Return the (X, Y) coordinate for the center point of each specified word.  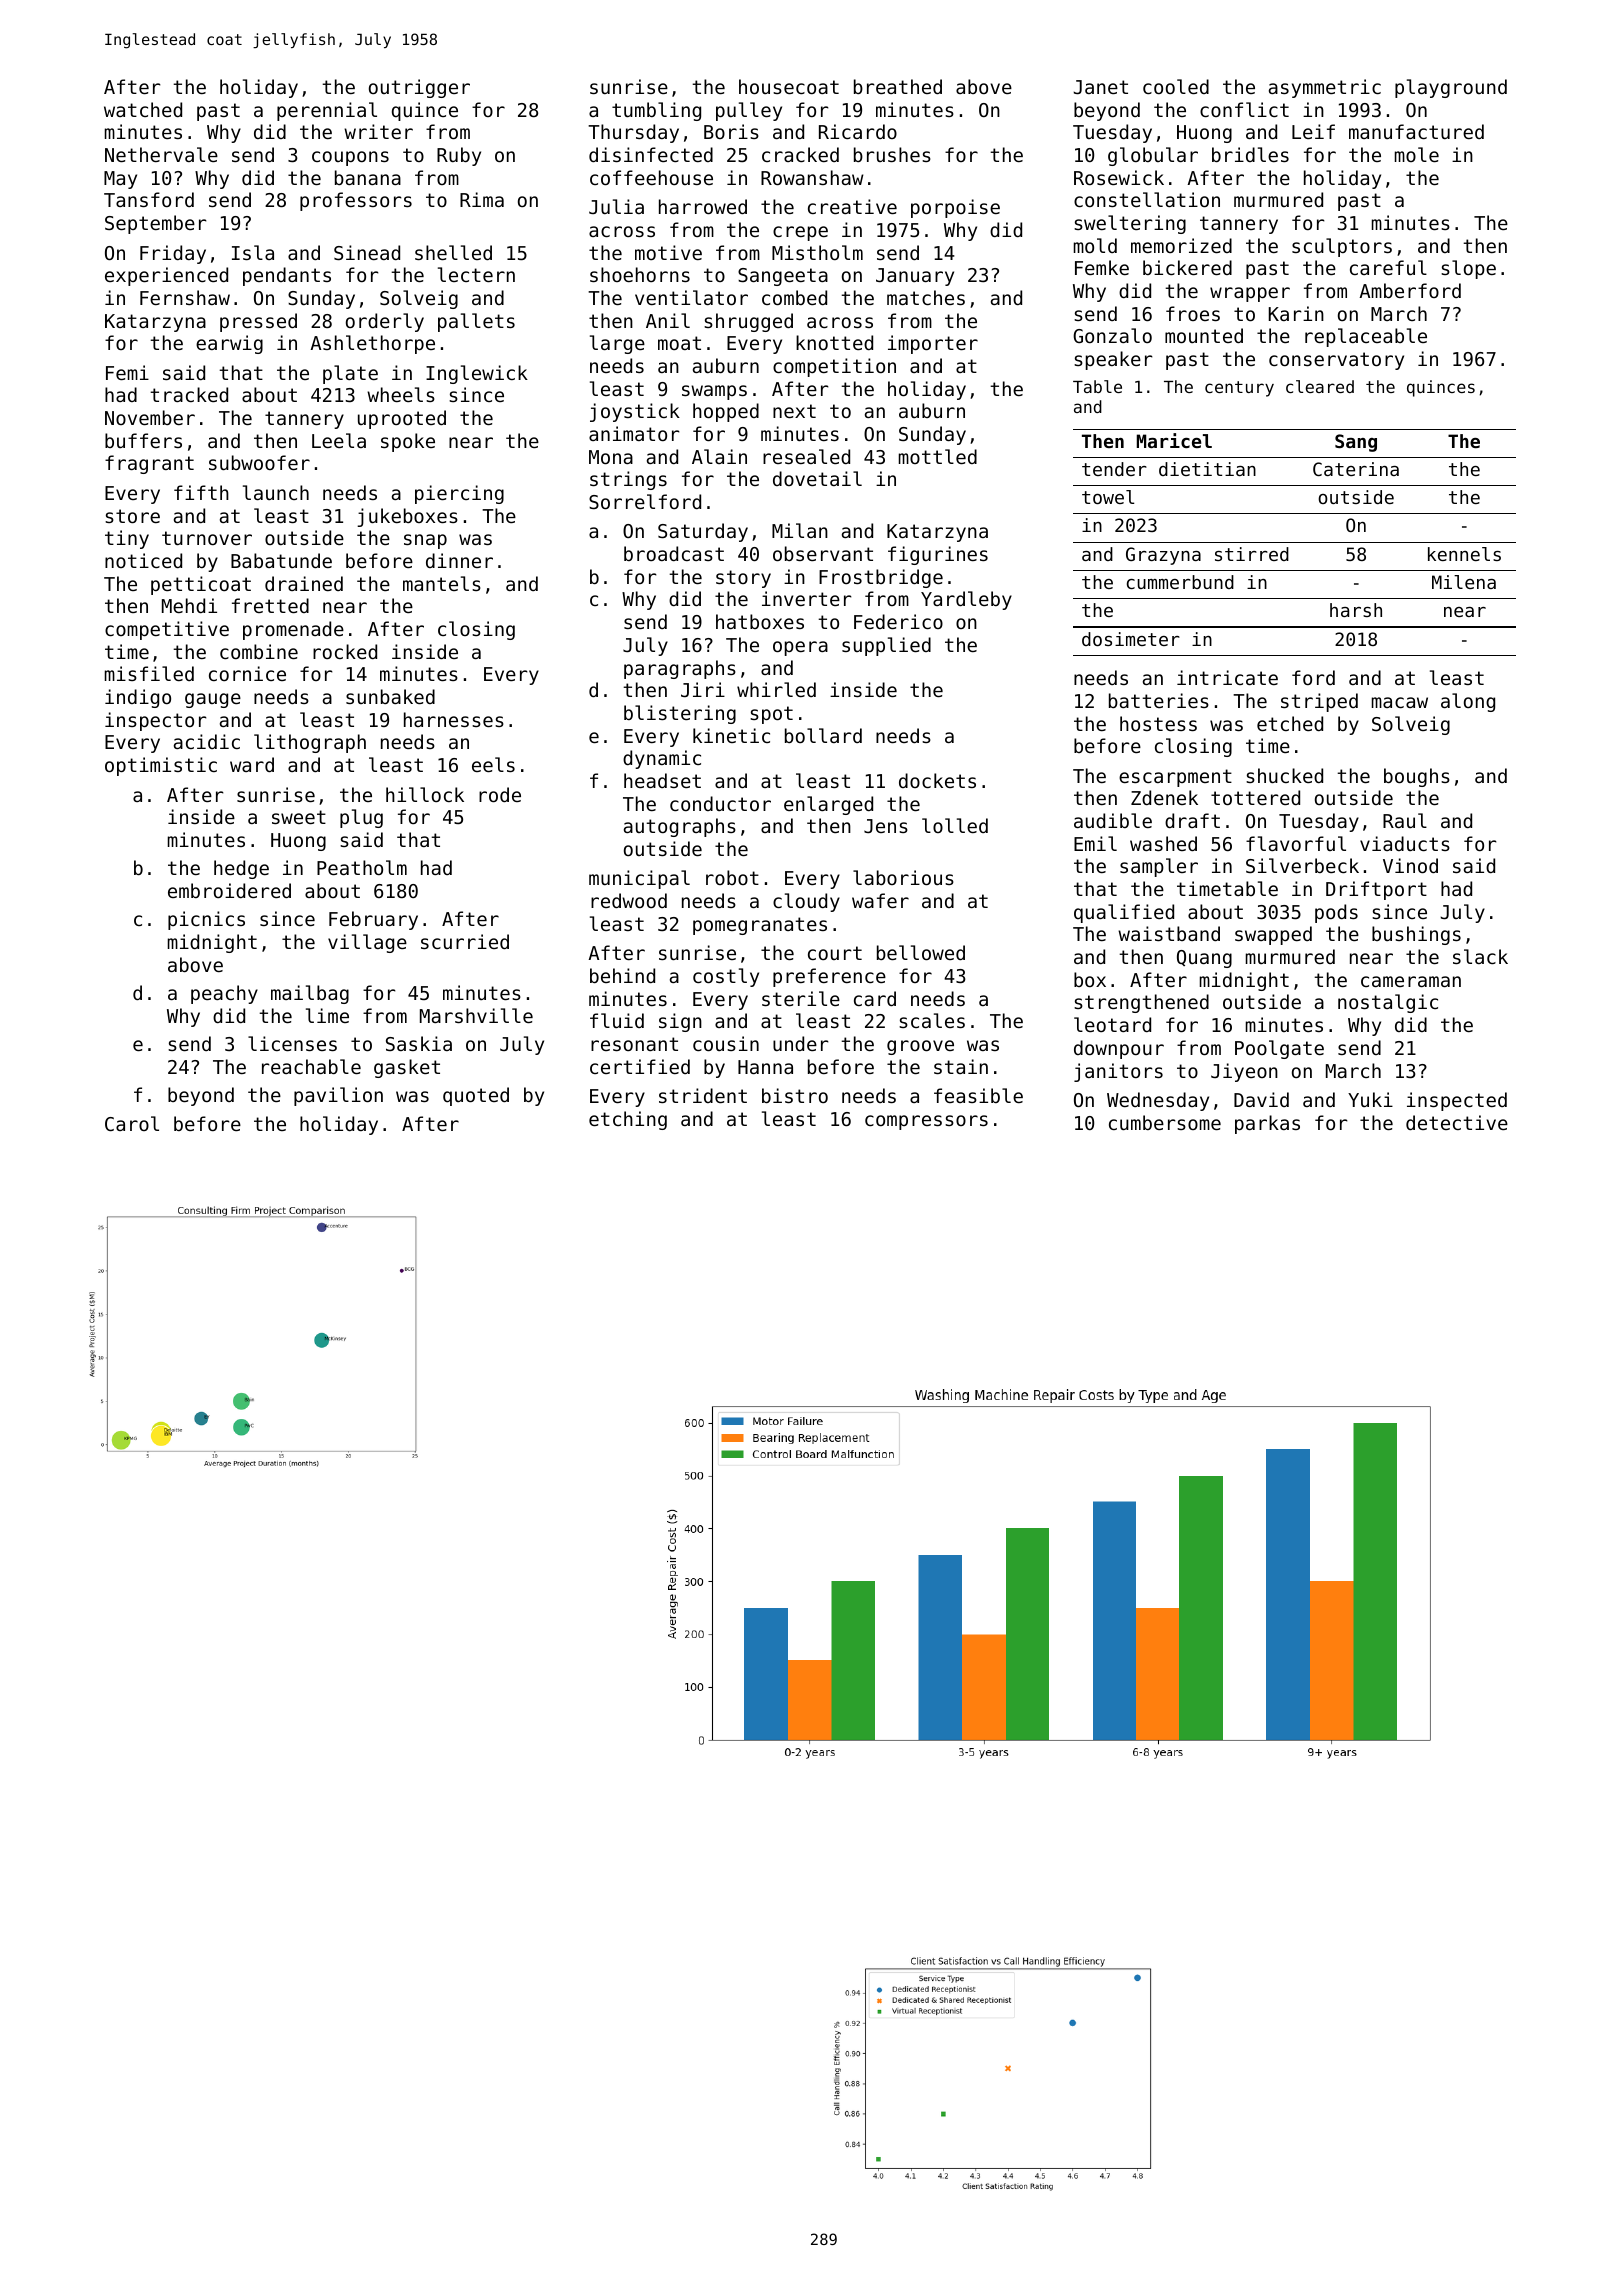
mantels (442, 583)
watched (143, 109)
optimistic (161, 766)
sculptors (1342, 247)
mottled (938, 456)
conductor (720, 803)
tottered (1255, 797)
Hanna (765, 1067)
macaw (1400, 702)
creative (852, 206)
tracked (189, 394)
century (1239, 389)
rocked (345, 651)
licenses (292, 1043)
